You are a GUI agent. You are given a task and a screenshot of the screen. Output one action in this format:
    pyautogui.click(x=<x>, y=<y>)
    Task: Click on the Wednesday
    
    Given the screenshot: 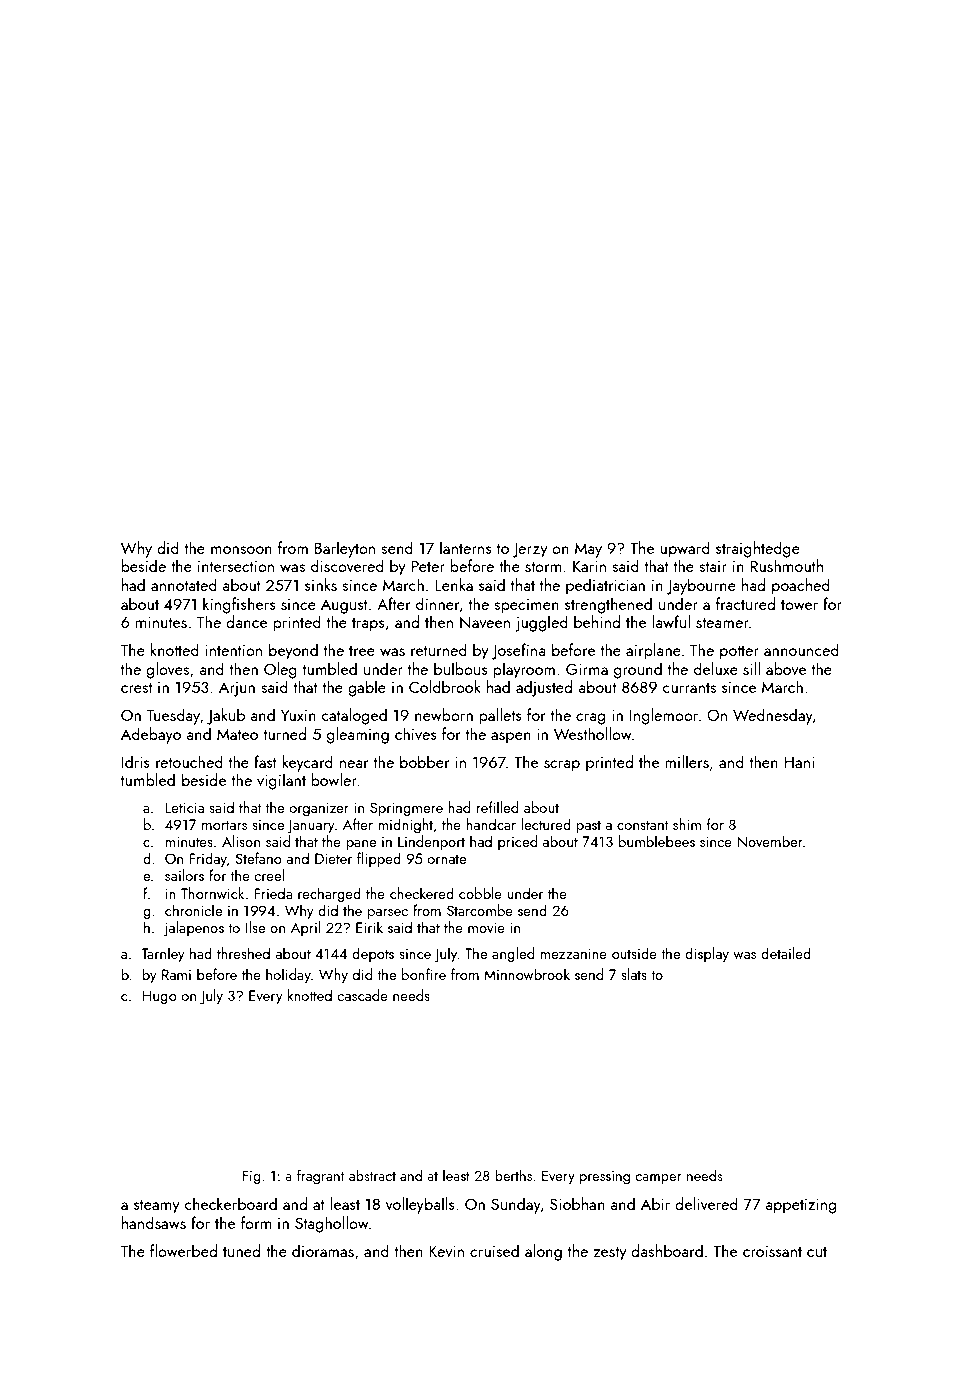 What is the action you would take?
    pyautogui.click(x=773, y=716)
